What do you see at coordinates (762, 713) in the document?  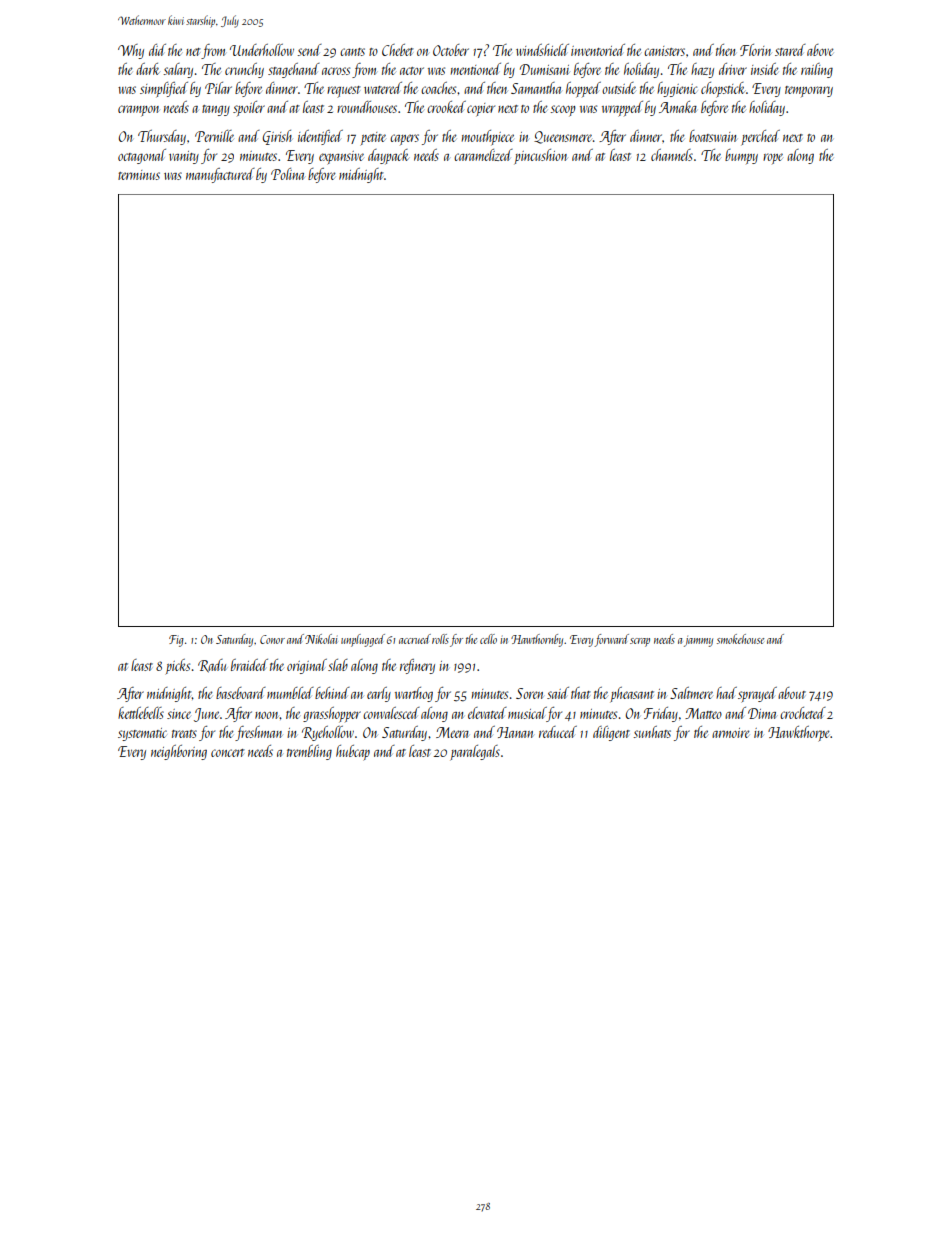 I see `Dima` at bounding box center [762, 713].
